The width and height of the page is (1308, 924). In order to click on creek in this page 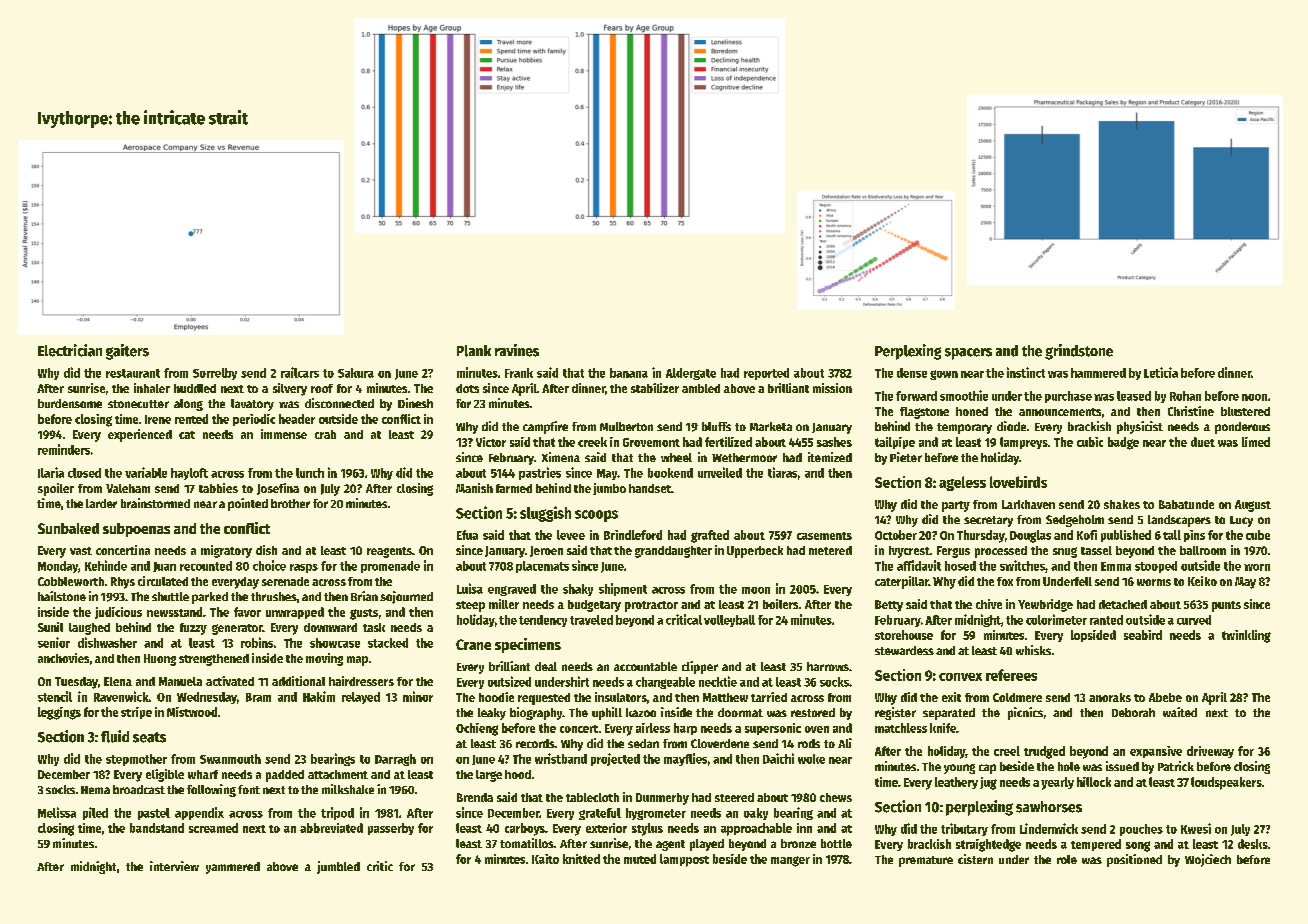, I will do `click(592, 442)`.
